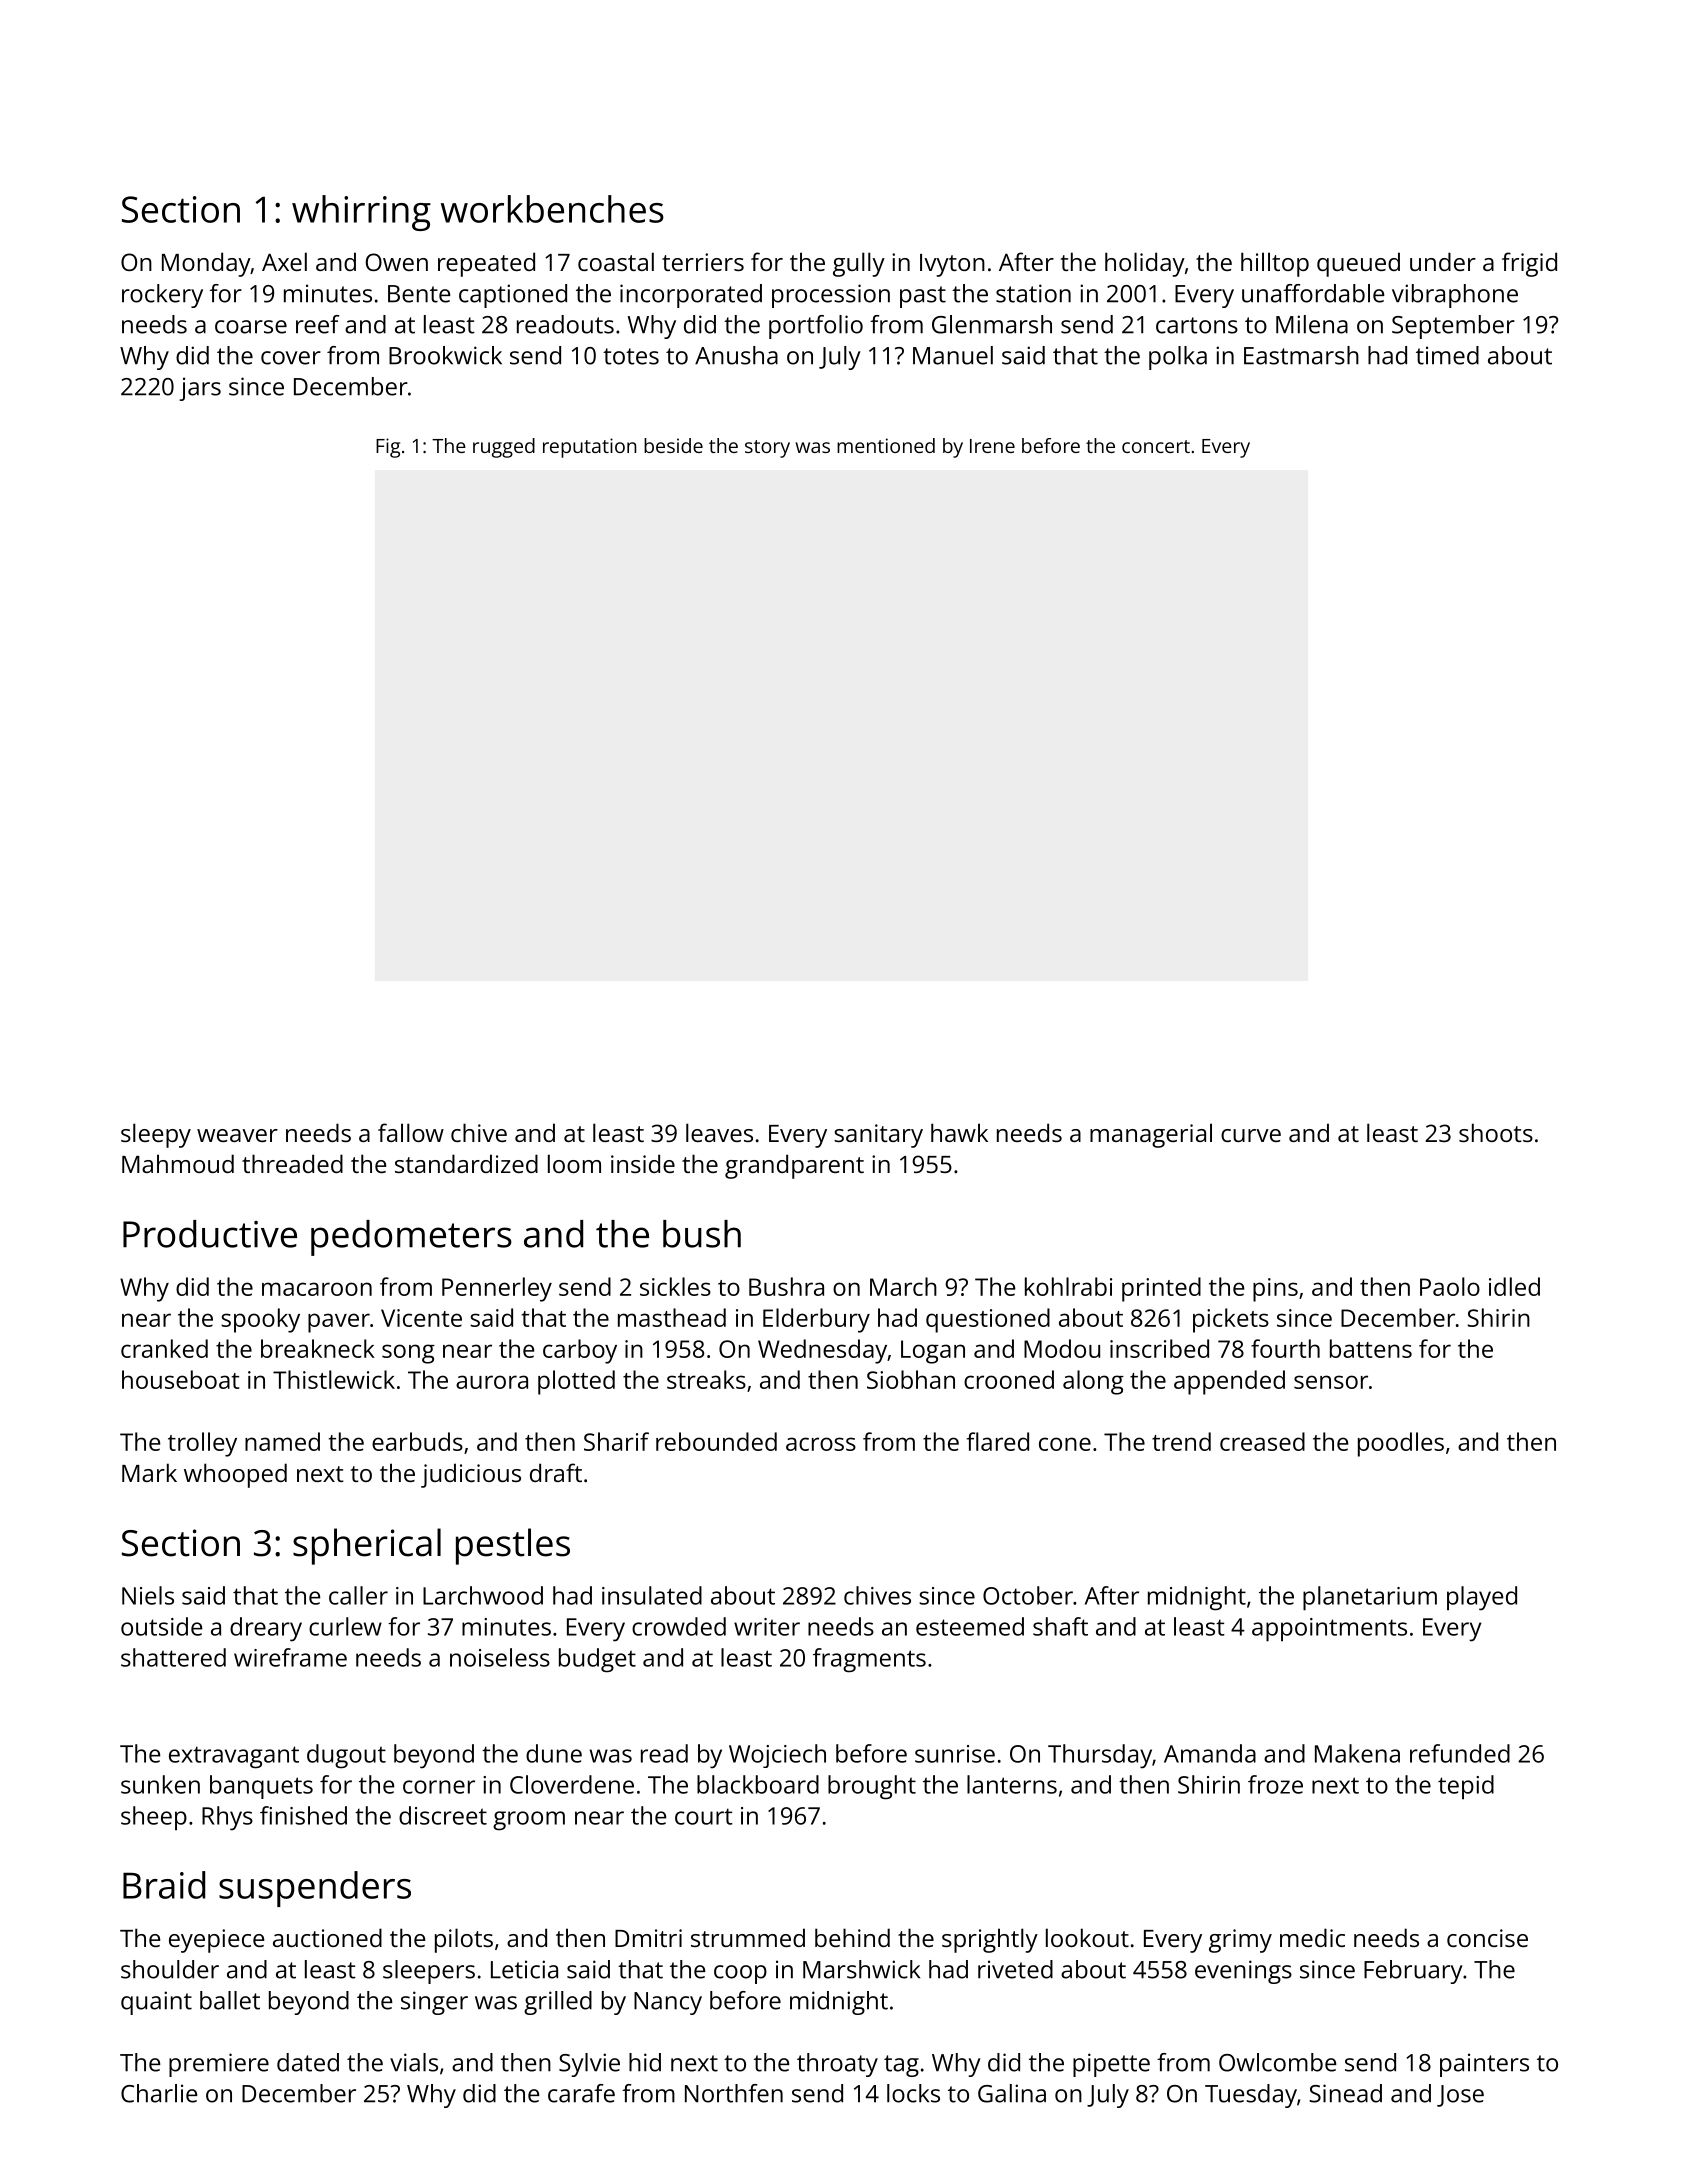 The image size is (1683, 2178). I want to click on discreet, so click(443, 1815).
